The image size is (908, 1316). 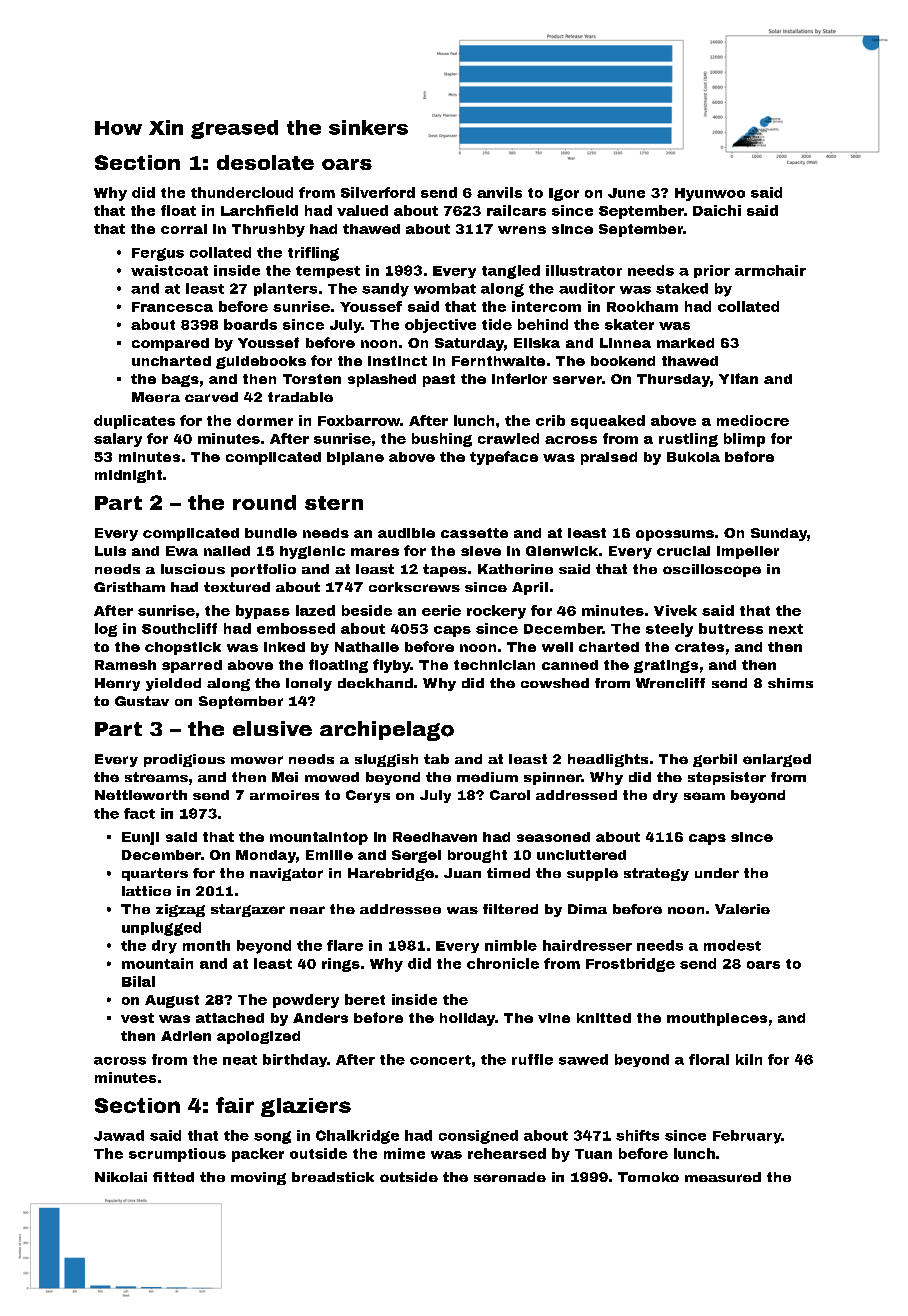 What do you see at coordinates (467, 1019) in the screenshot?
I see `holiday` at bounding box center [467, 1019].
